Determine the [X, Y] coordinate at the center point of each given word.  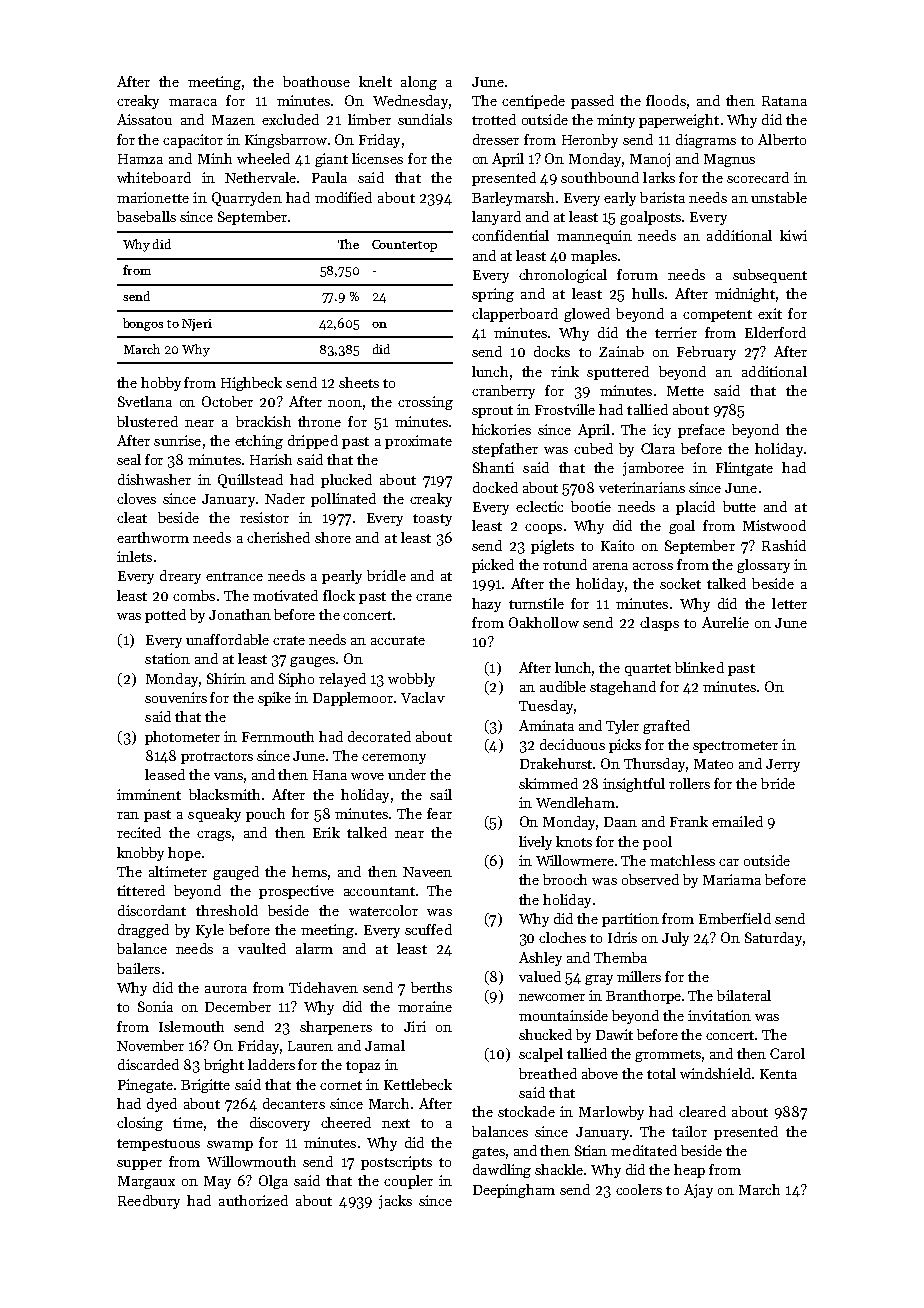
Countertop [404, 246]
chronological [563, 276]
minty [616, 121]
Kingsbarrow [286, 141]
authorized [253, 1200]
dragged [143, 931]
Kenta [778, 1074]
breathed [548, 1073]
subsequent [770, 276]
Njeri [197, 325]
